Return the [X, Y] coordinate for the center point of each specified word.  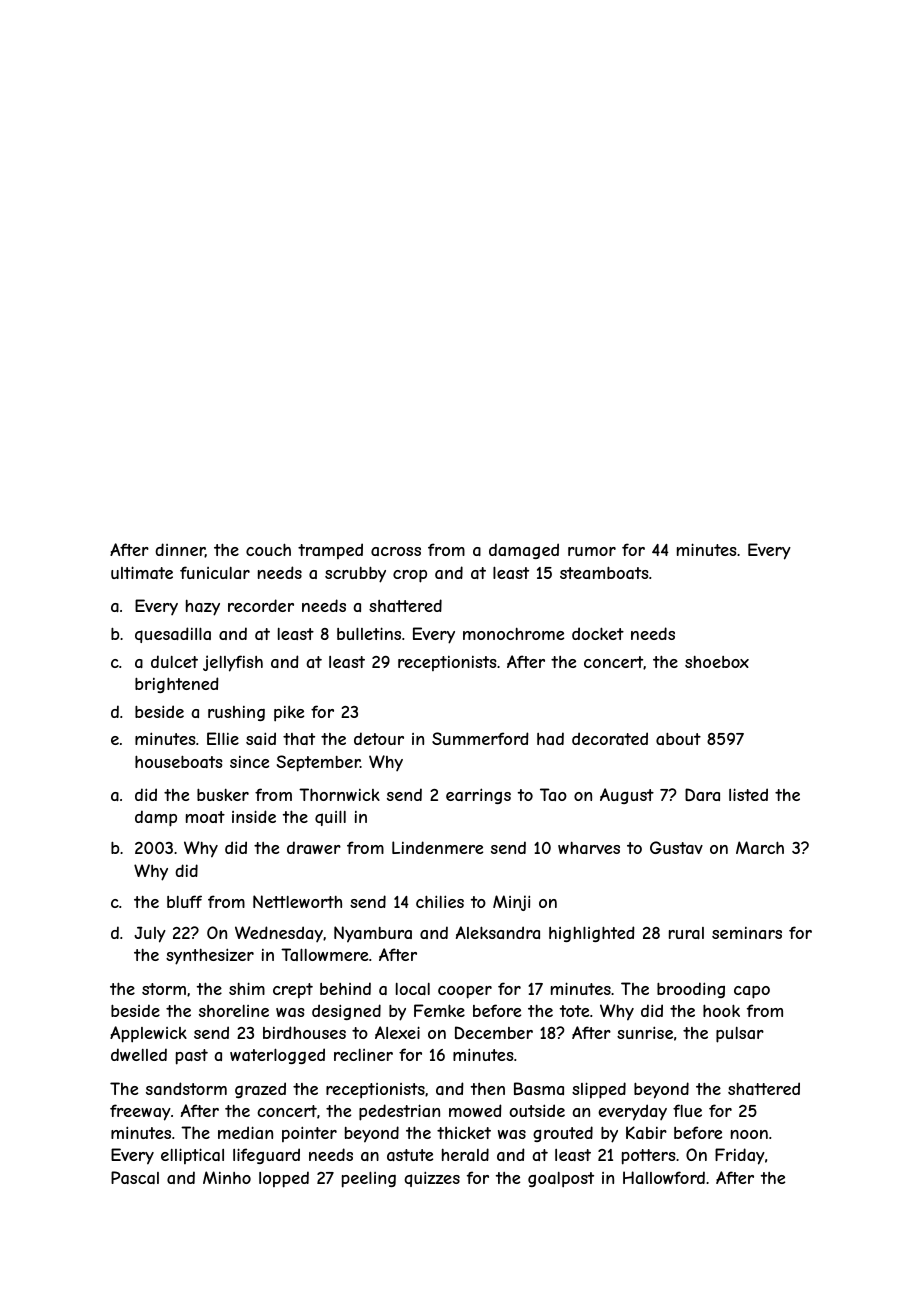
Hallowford [664, 1177]
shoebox [717, 661]
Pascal [135, 1177]
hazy [203, 607]
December [494, 1032]
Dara [702, 794]
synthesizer [210, 956]
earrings [478, 796]
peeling [369, 1179]
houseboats [179, 761]
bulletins [369, 633]
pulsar [740, 1035]
